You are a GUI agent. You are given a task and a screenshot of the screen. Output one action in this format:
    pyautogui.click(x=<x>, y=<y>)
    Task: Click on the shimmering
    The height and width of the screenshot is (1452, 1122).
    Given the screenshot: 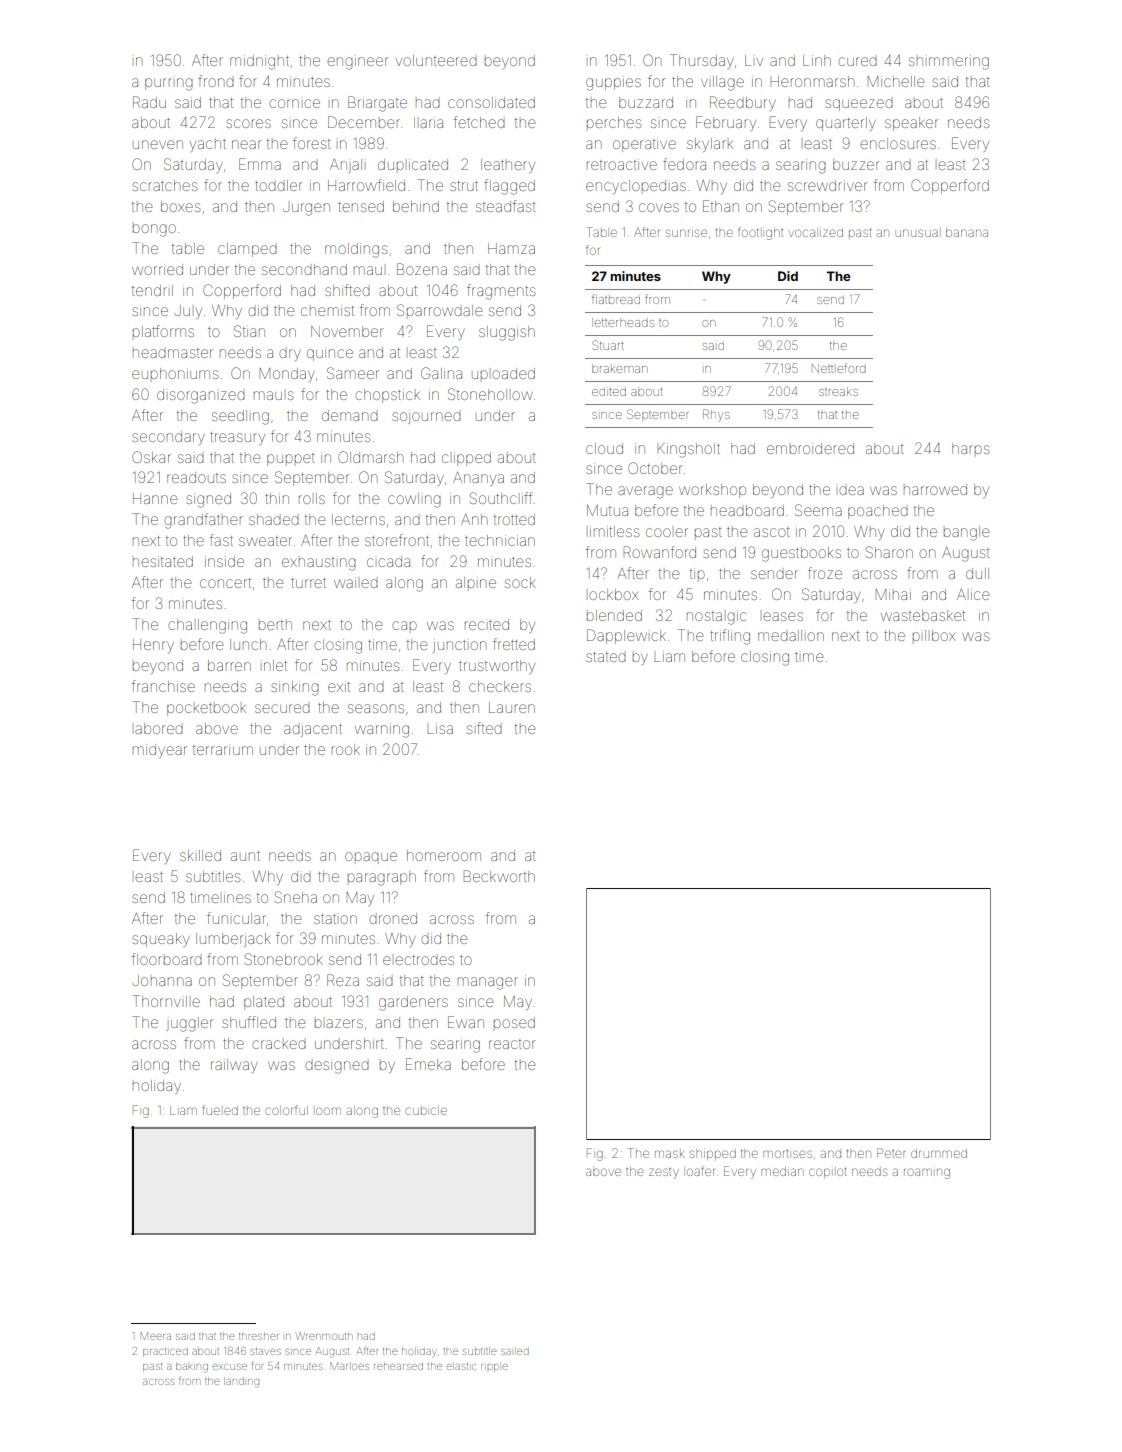 What is the action you would take?
    pyautogui.click(x=949, y=62)
